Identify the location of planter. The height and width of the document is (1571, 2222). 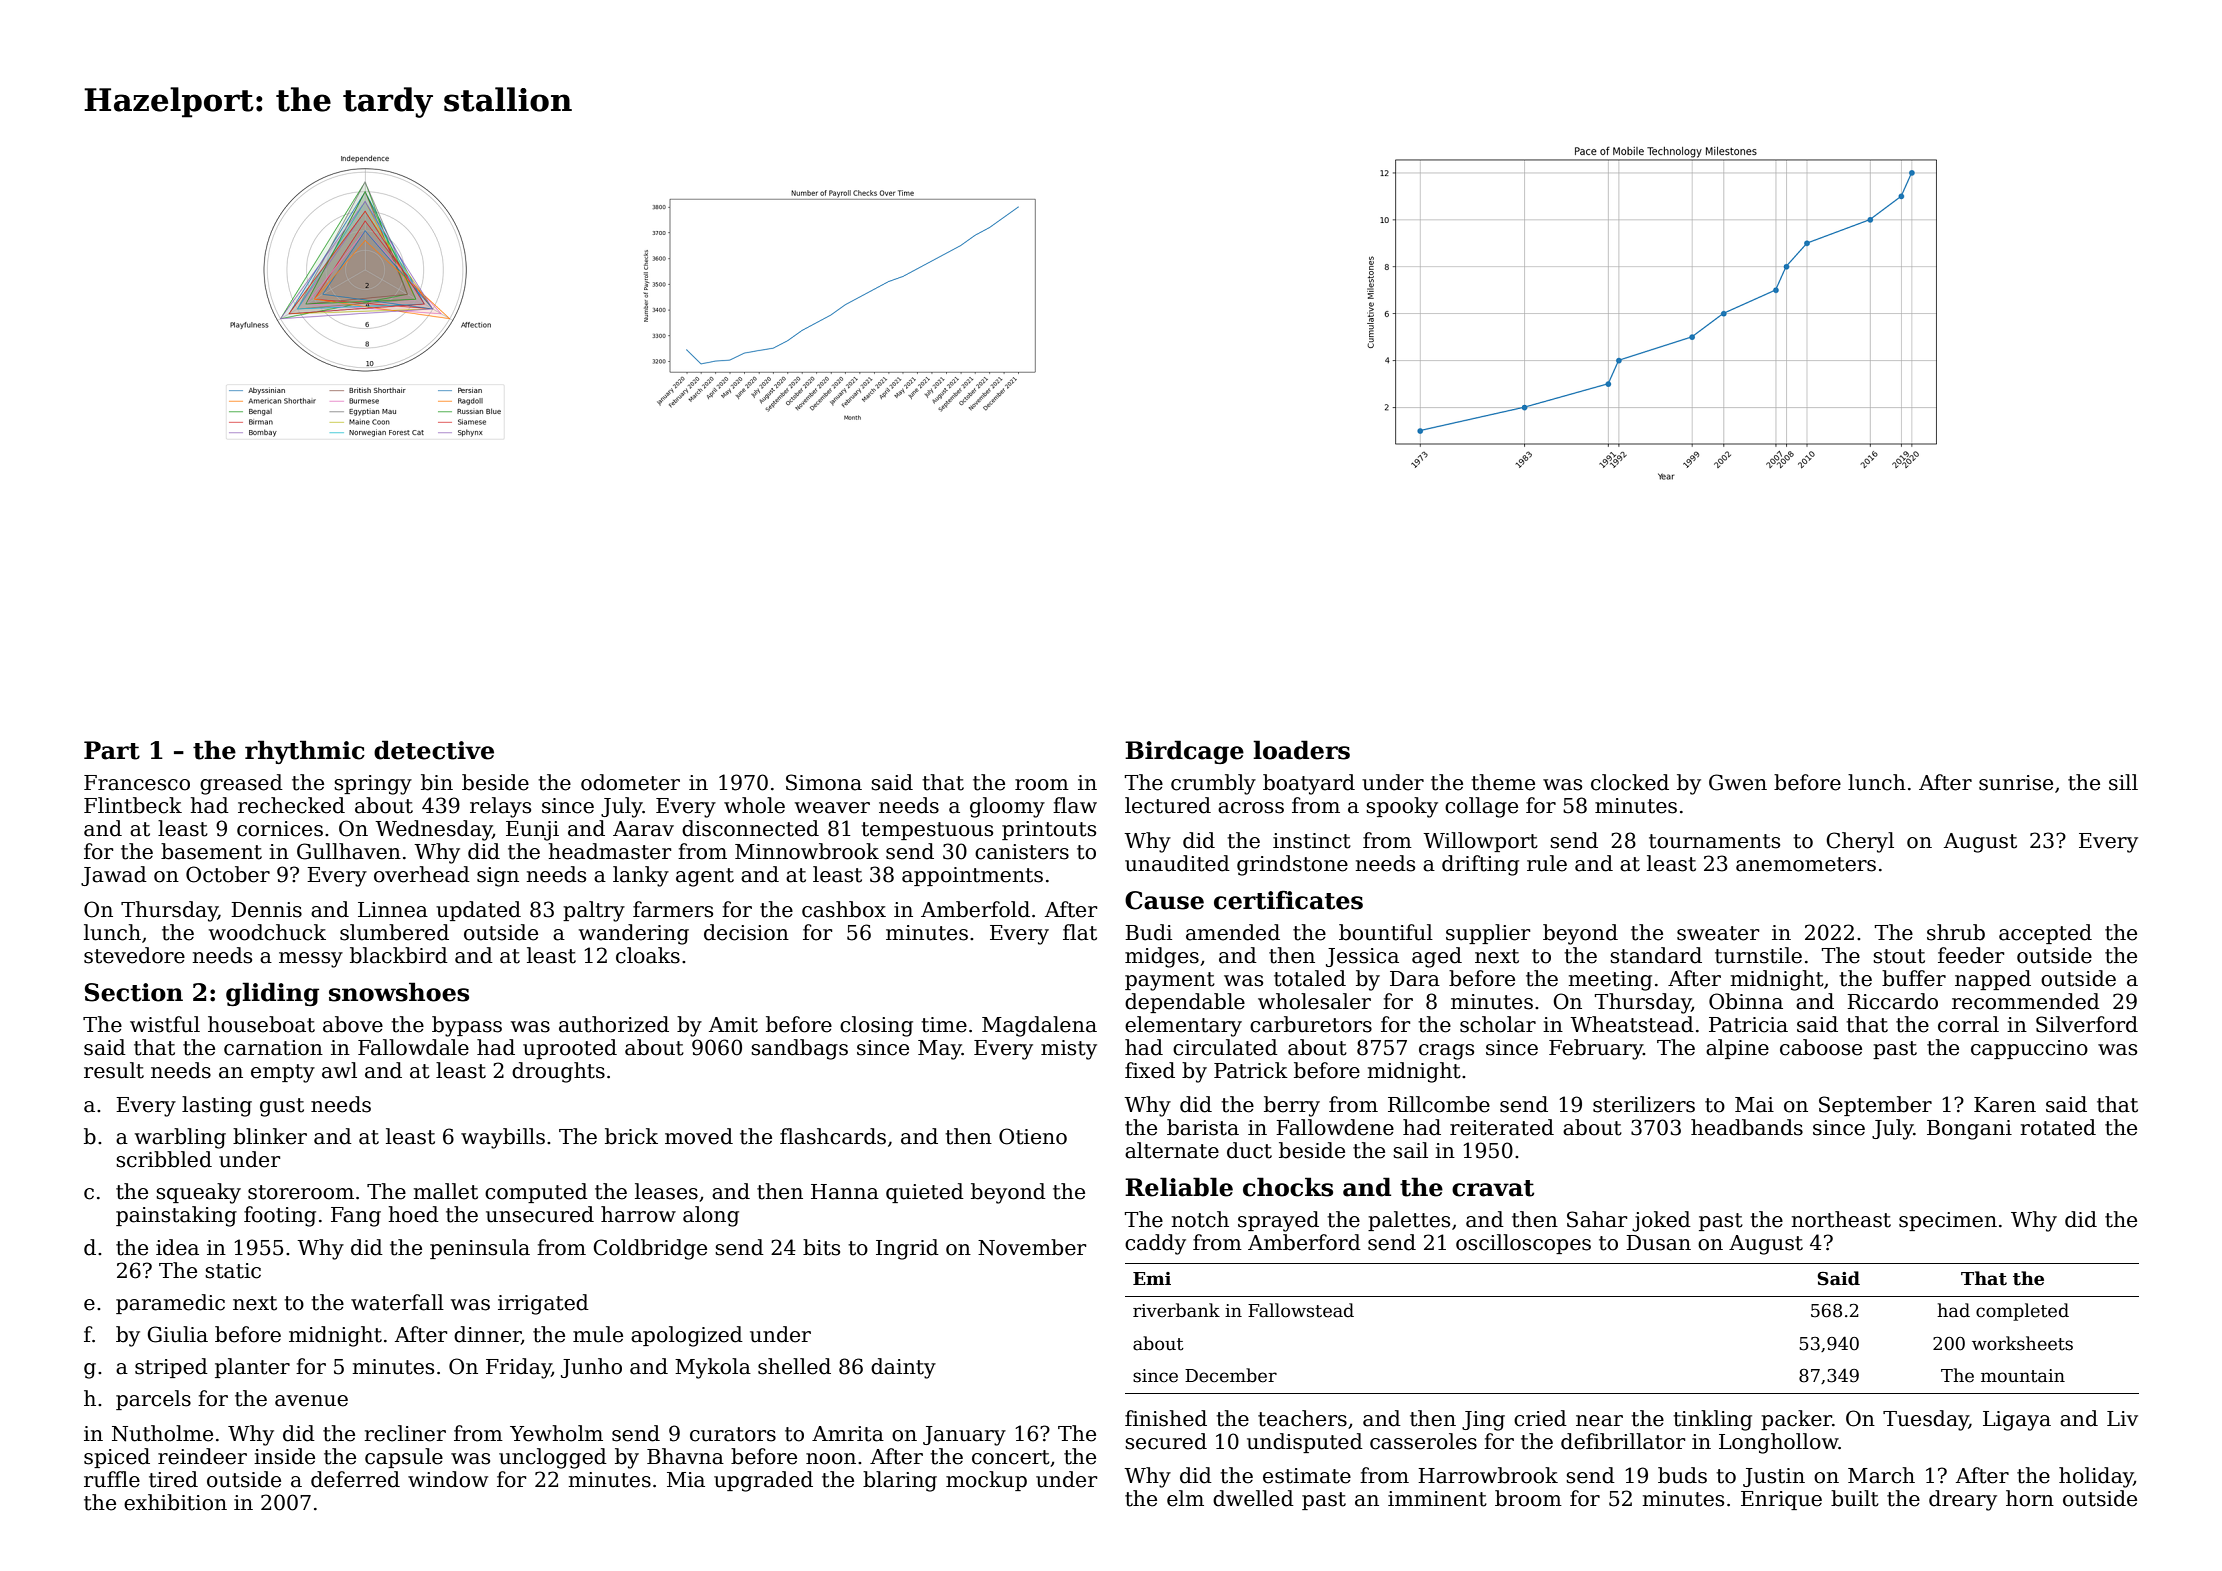
(252, 1368).
